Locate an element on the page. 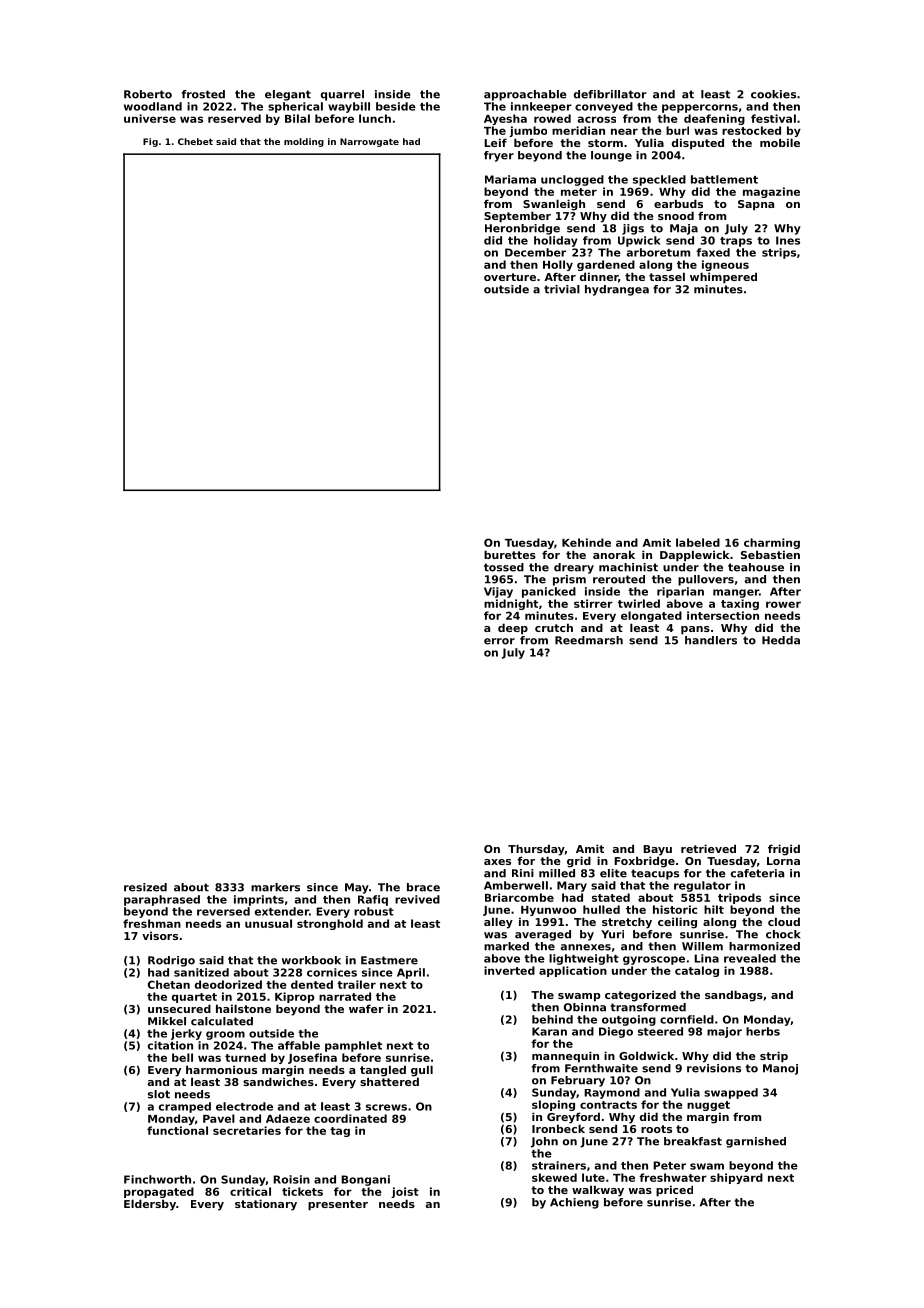 Image resolution: width=924 pixels, height=1308 pixels. elegant is located at coordinates (288, 95).
